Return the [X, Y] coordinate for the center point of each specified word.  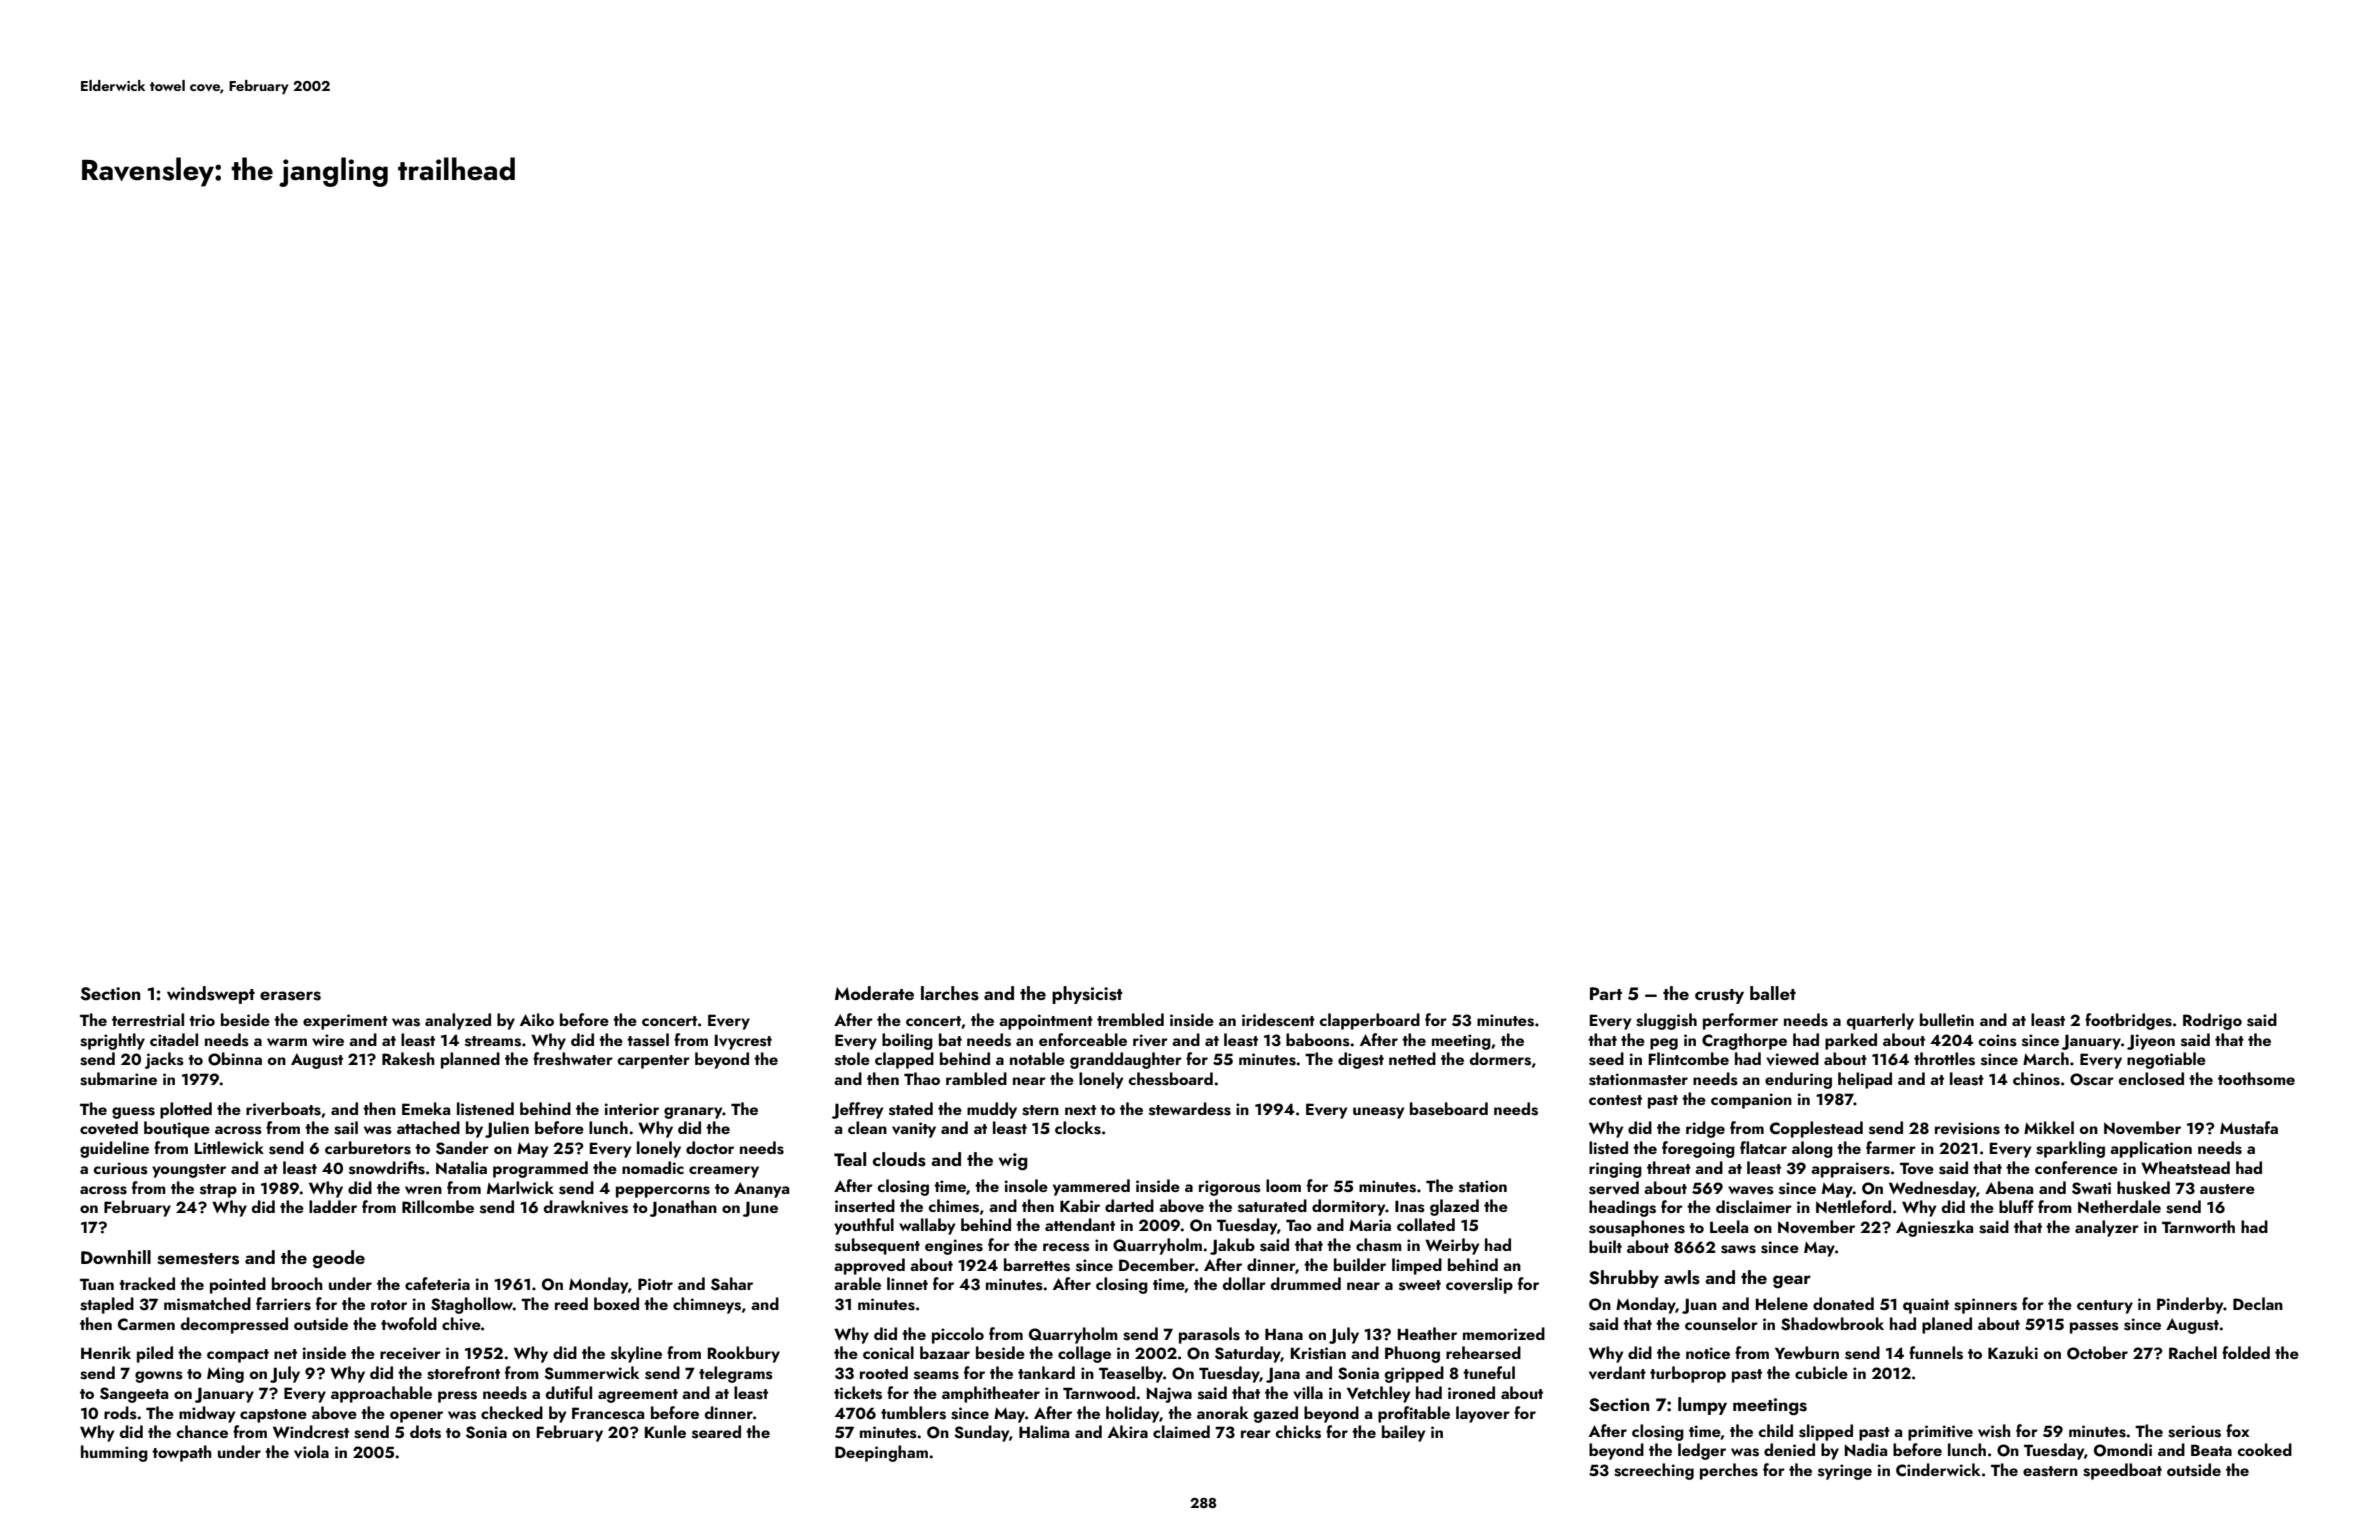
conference [2076, 1167]
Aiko [537, 1019]
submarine [118, 1079]
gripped [1414, 1374]
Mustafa [2249, 1128]
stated [911, 1109]
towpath [182, 1453]
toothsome [2256, 1079]
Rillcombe [438, 1206]
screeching [1654, 1471]
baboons [1318, 1040]
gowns [159, 1377]
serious [2194, 1431]
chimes [953, 1206]
